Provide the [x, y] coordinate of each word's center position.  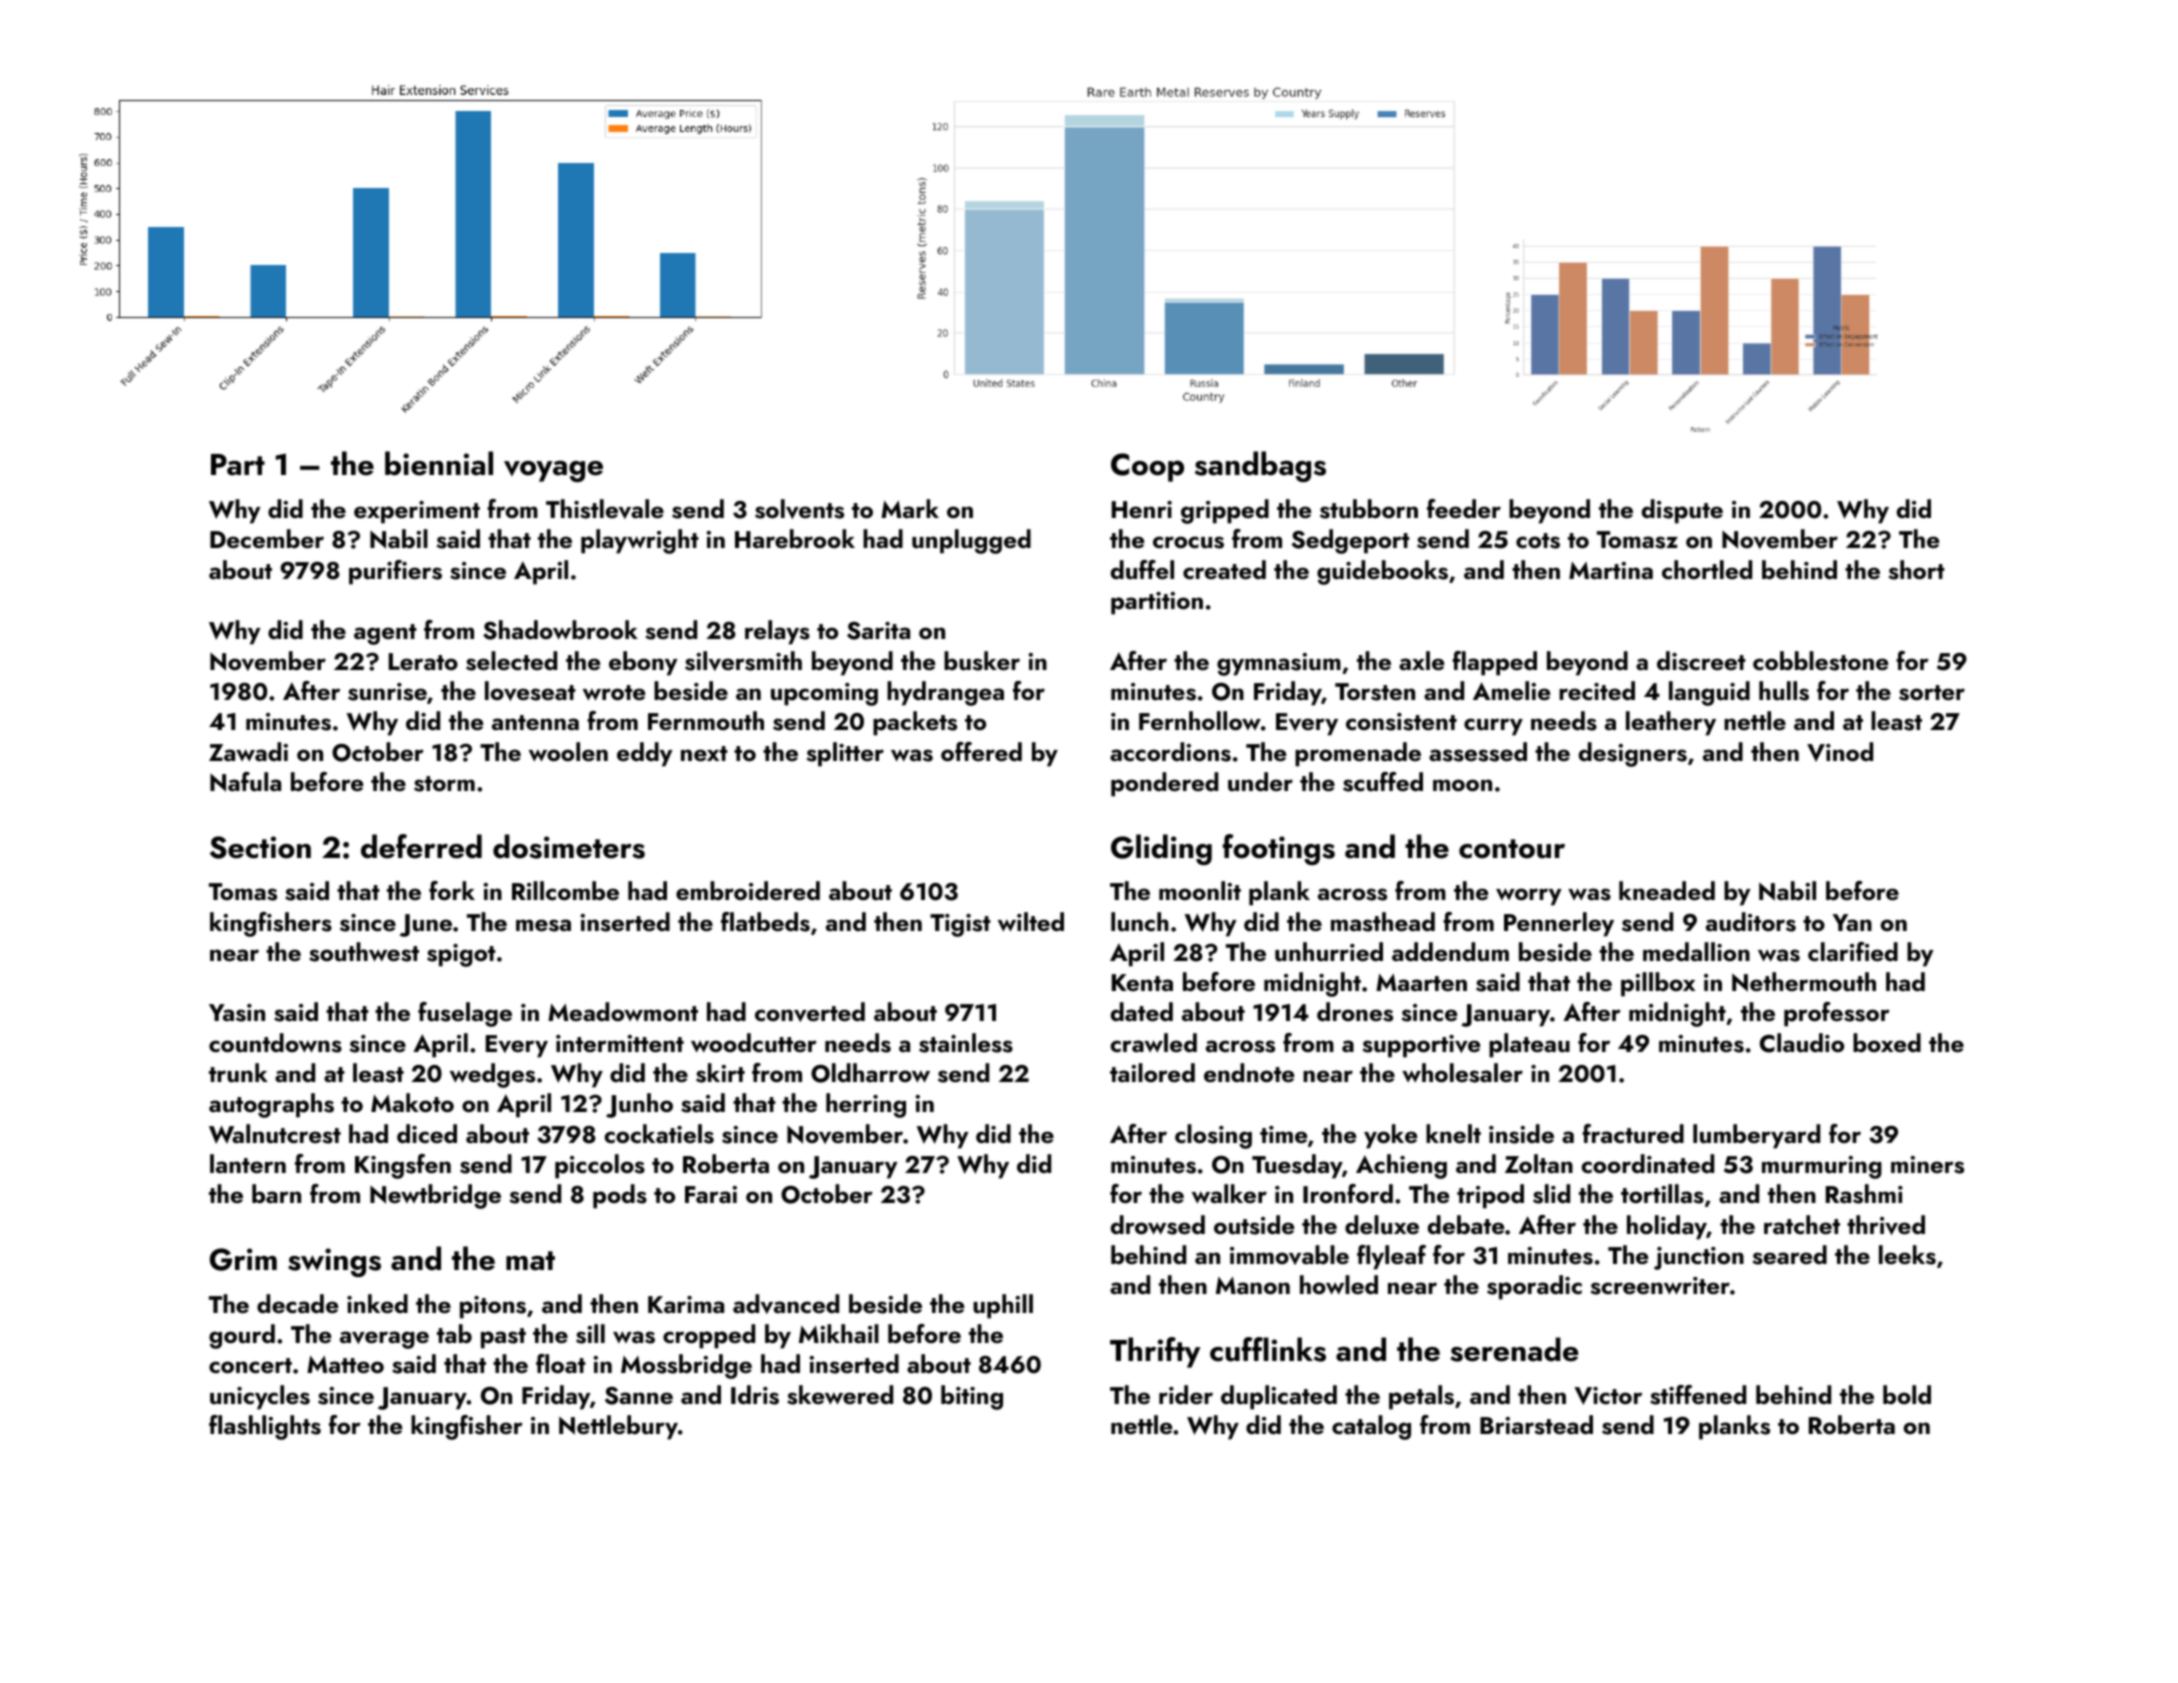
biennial [439, 463]
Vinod [1840, 752]
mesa [543, 925]
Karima [686, 1304]
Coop [1147, 467]
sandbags [1260, 466]
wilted [1031, 922]
